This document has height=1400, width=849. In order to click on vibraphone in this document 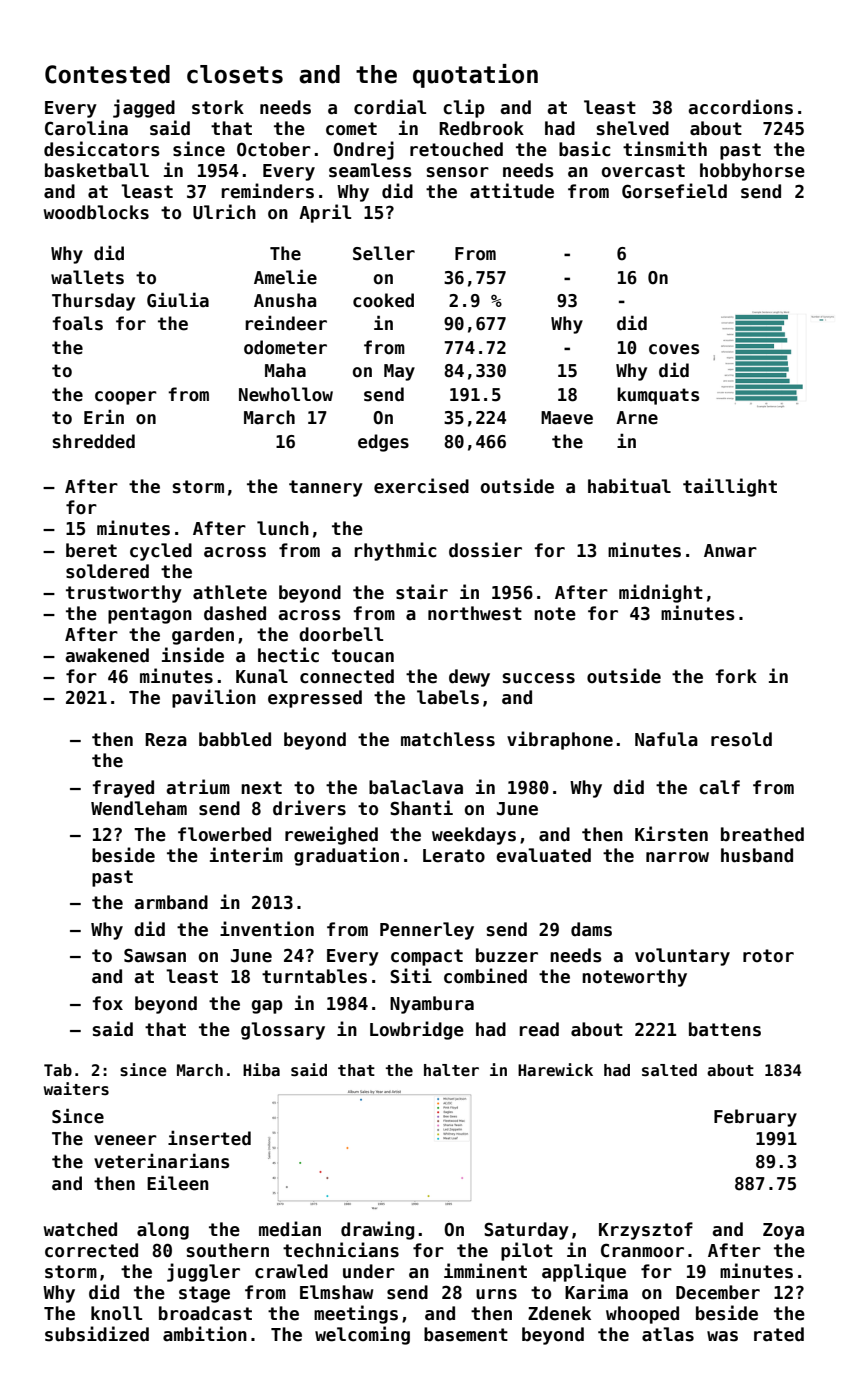, I will do `click(560, 740)`.
